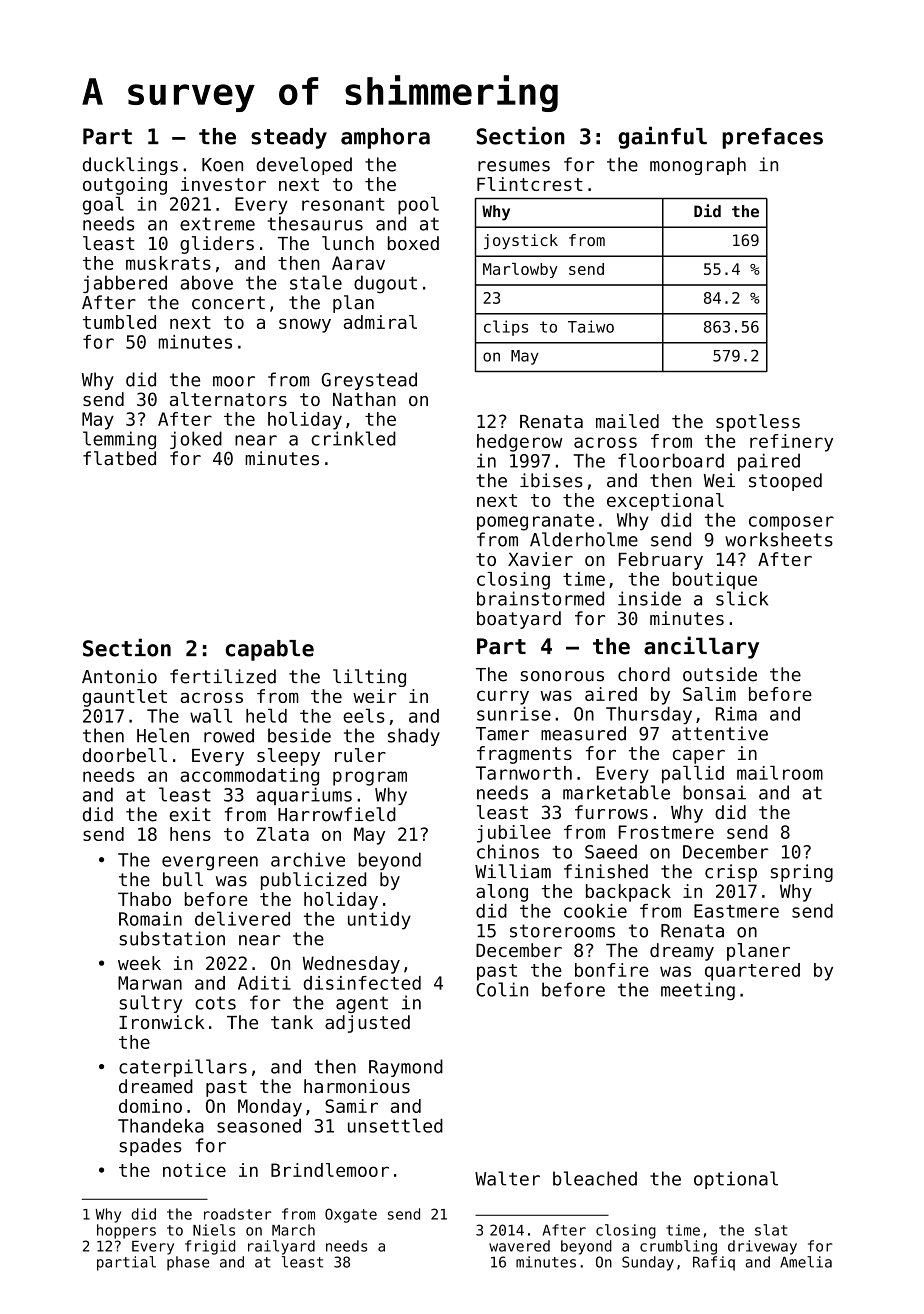  What do you see at coordinates (369, 381) in the image?
I see `Greystead` at bounding box center [369, 381].
